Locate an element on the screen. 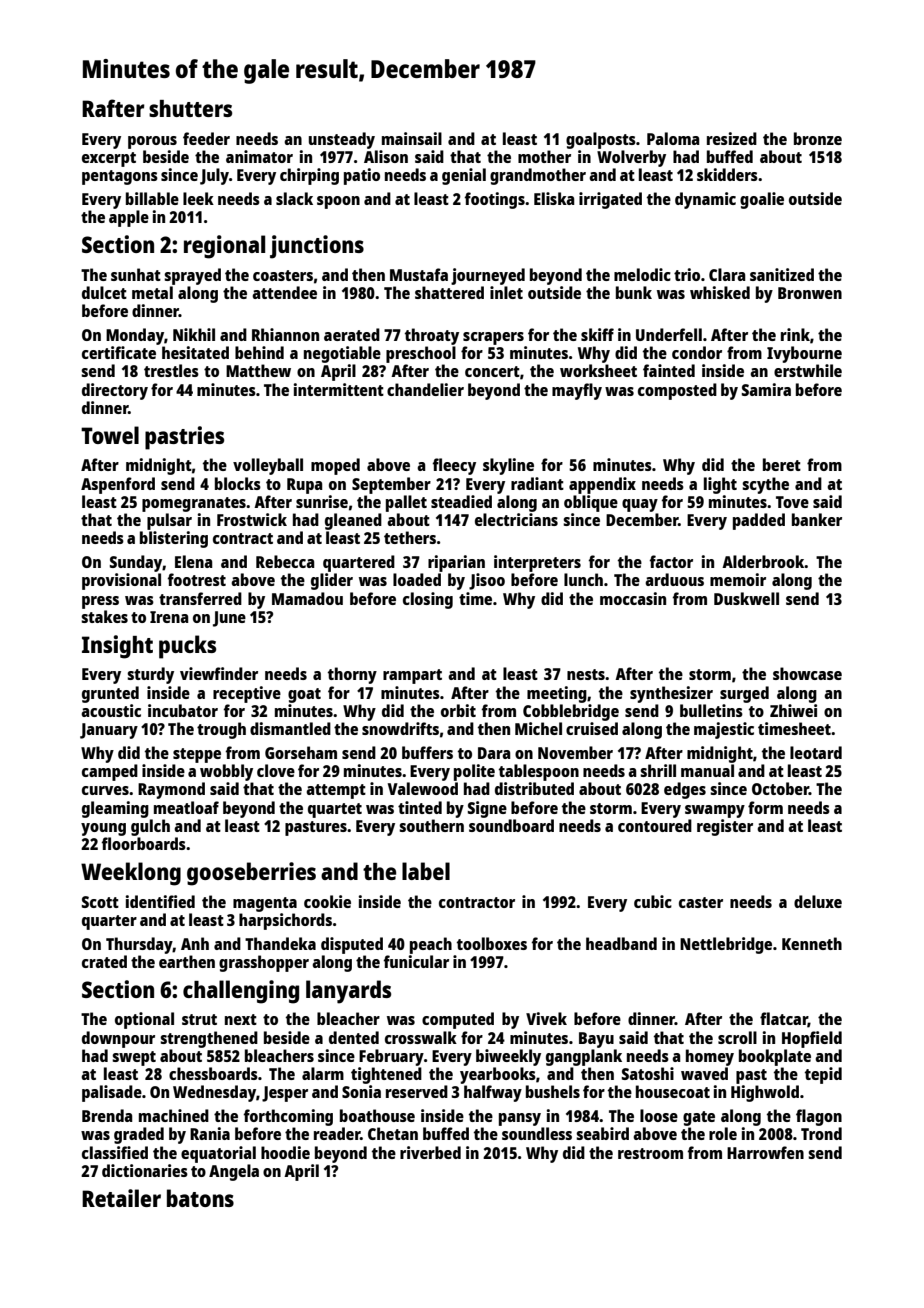 This screenshot has width=924, height=1308. shattered is located at coordinates (449, 292).
